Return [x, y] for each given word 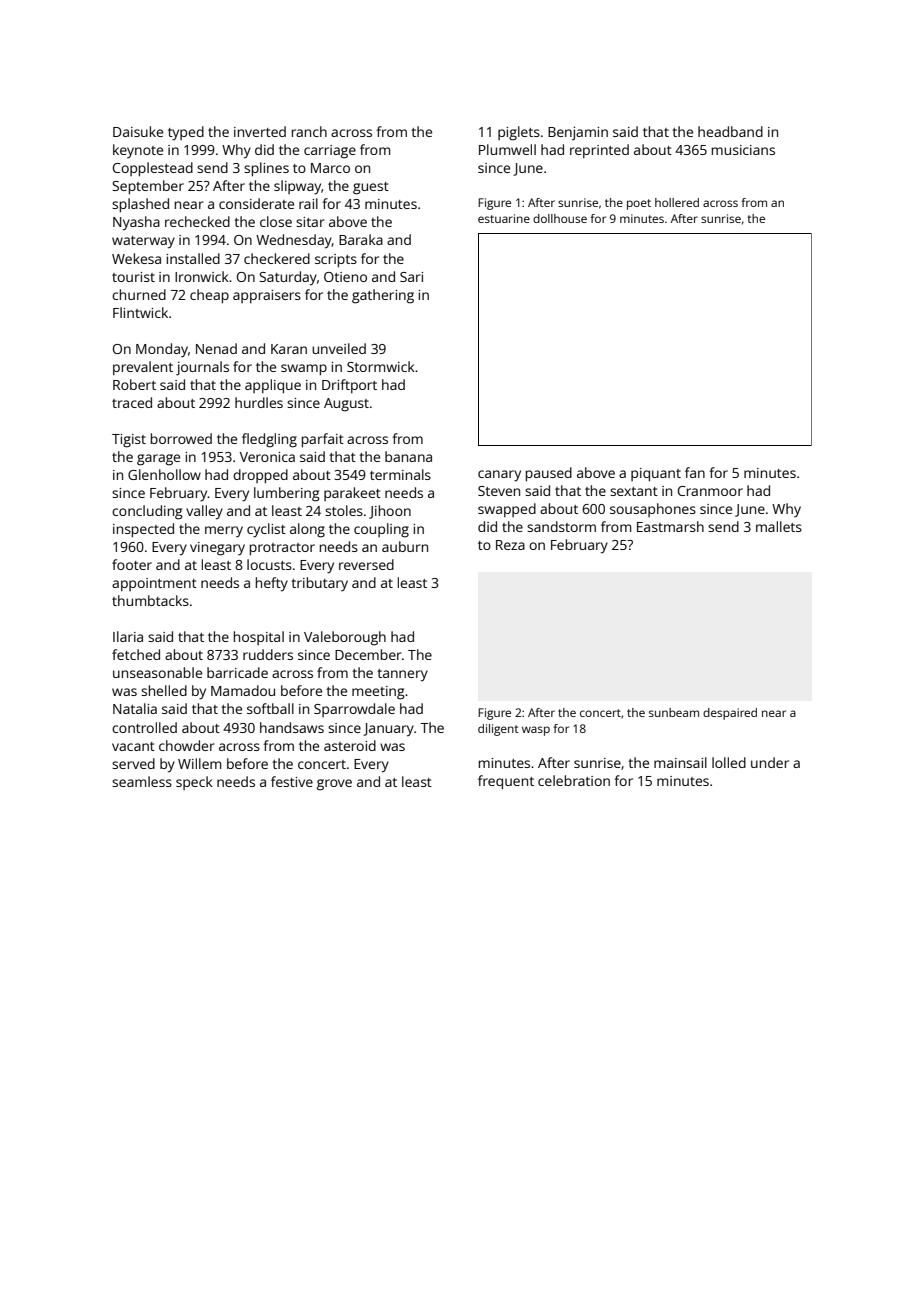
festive [292, 781]
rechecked [197, 221]
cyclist [266, 530]
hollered [677, 202]
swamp [304, 370]
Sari [411, 277]
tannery [402, 675]
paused [549, 474]
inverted [260, 131]
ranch [309, 131]
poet [639, 204]
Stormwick [381, 366]
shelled [164, 690]
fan [695, 472]
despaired [730, 714]
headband [730, 131]
